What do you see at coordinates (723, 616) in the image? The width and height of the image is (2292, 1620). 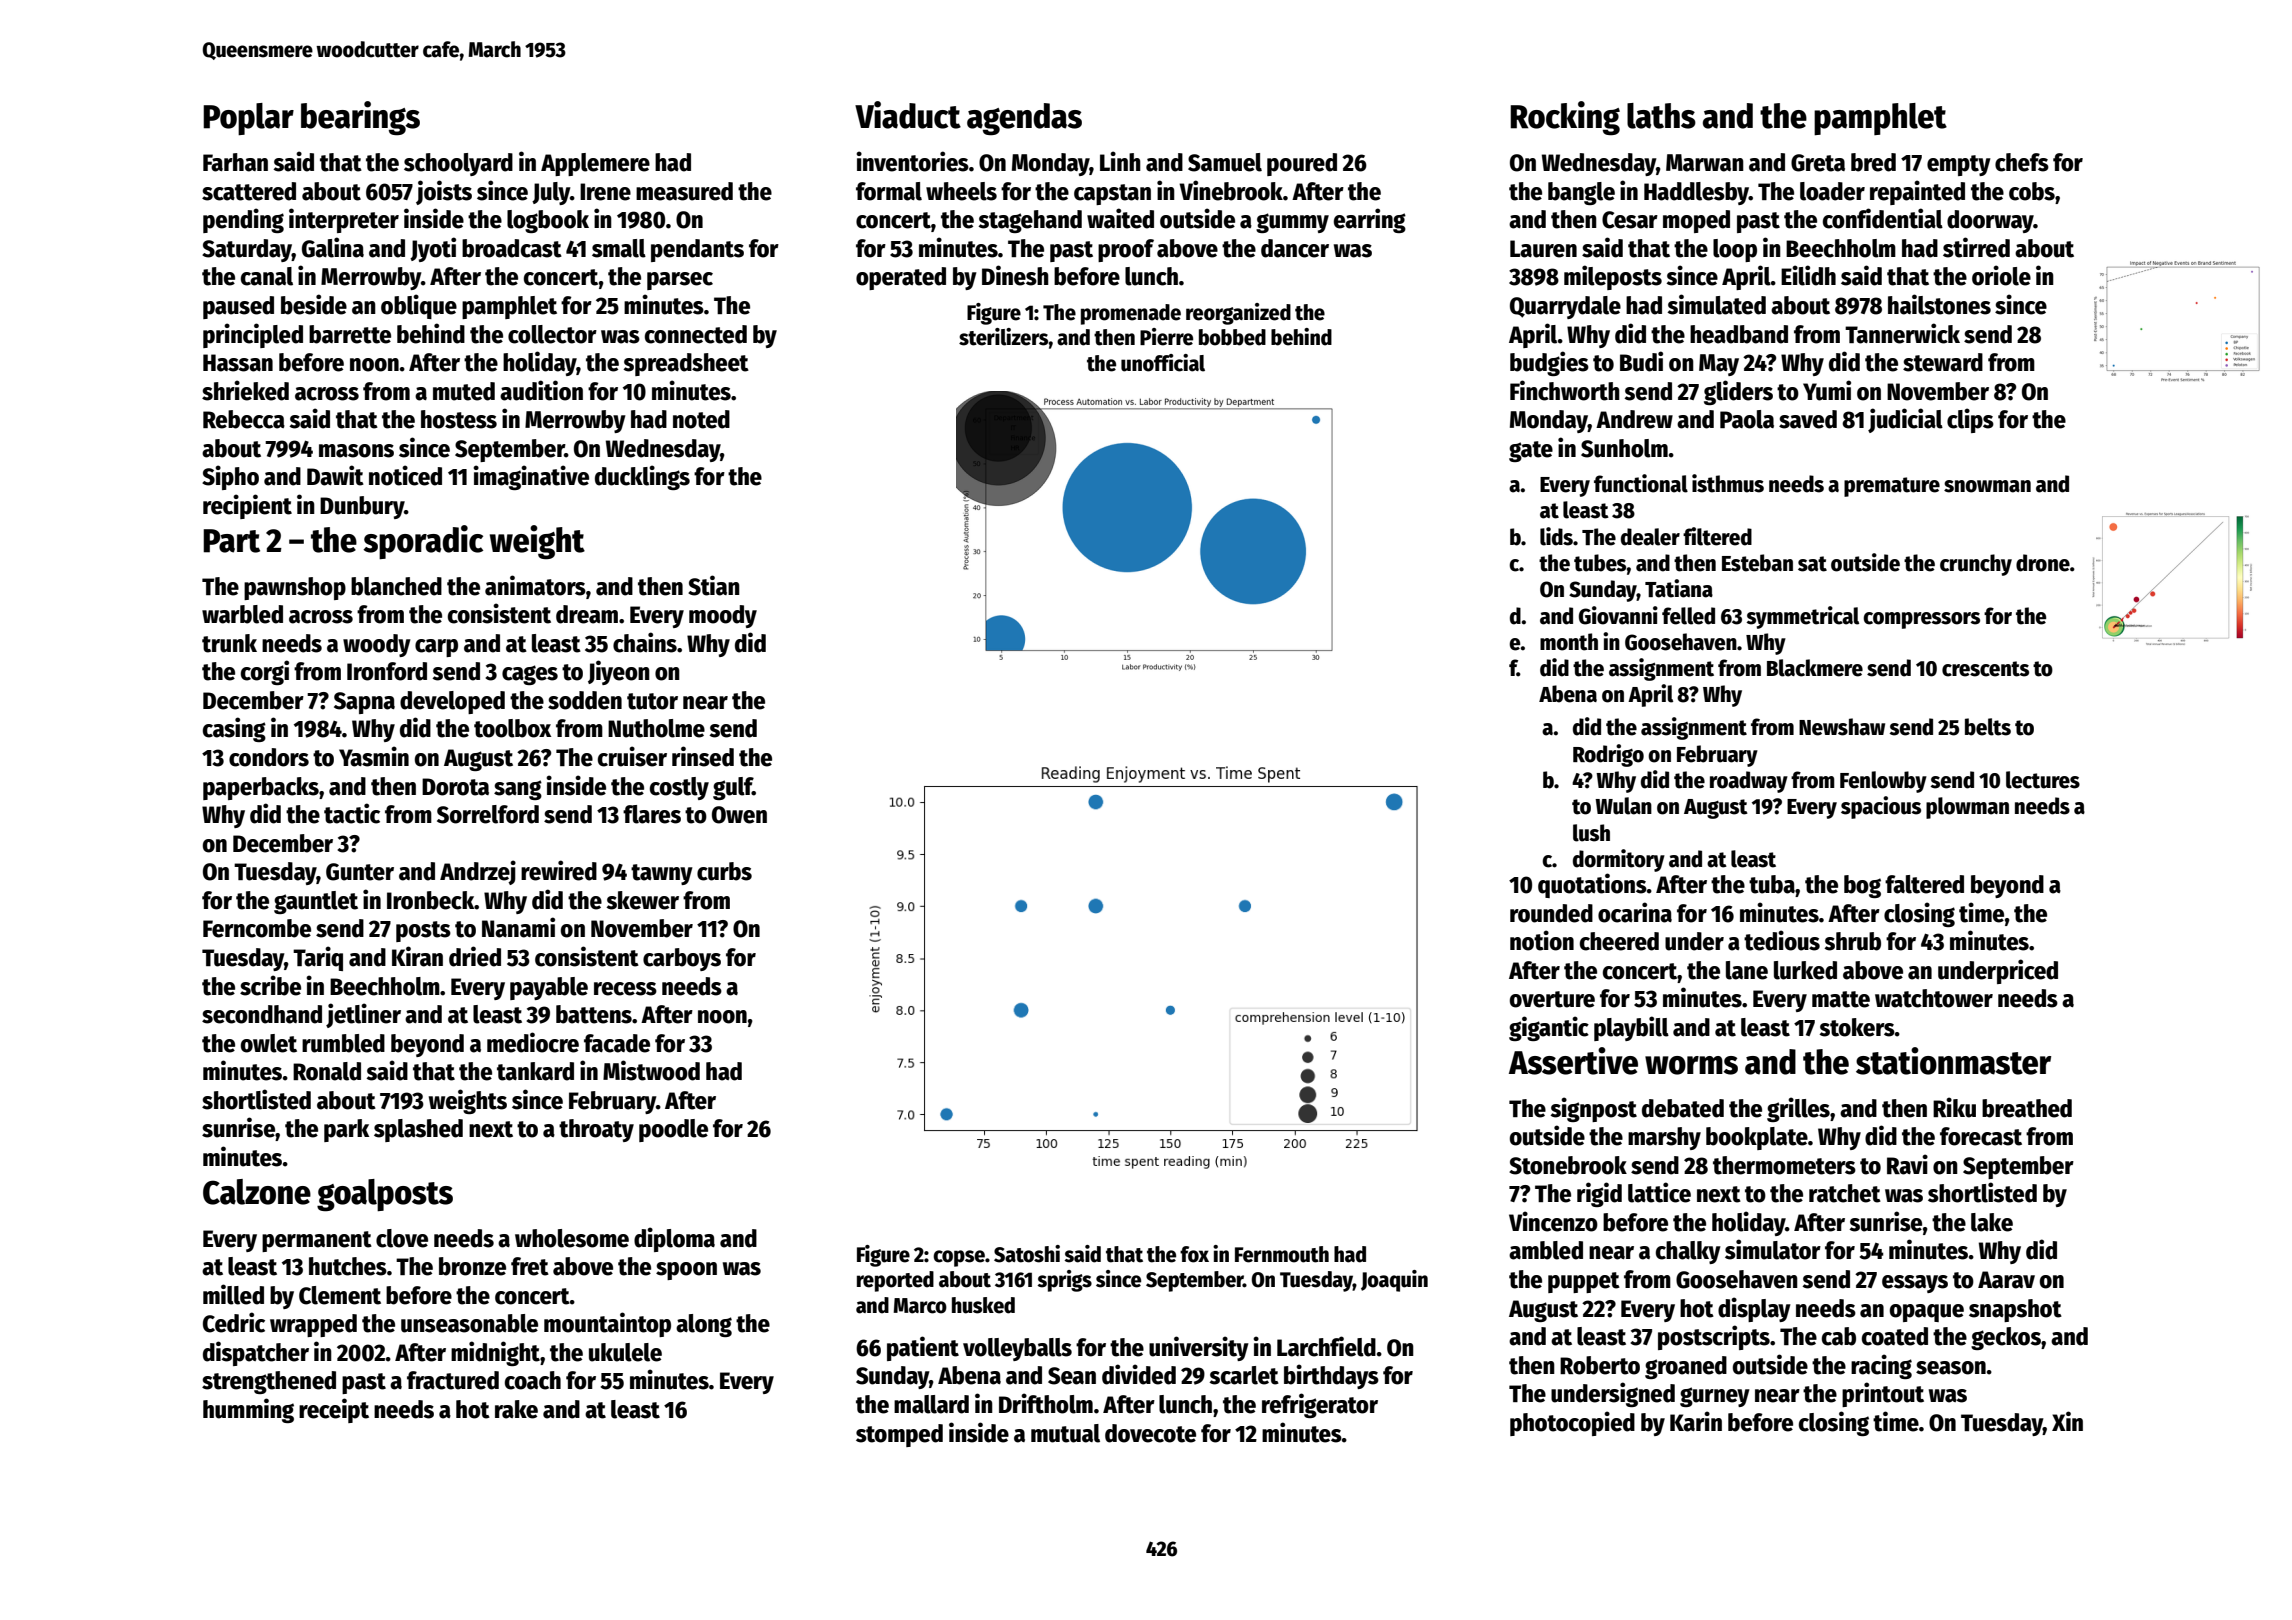 I see `moody` at bounding box center [723, 616].
